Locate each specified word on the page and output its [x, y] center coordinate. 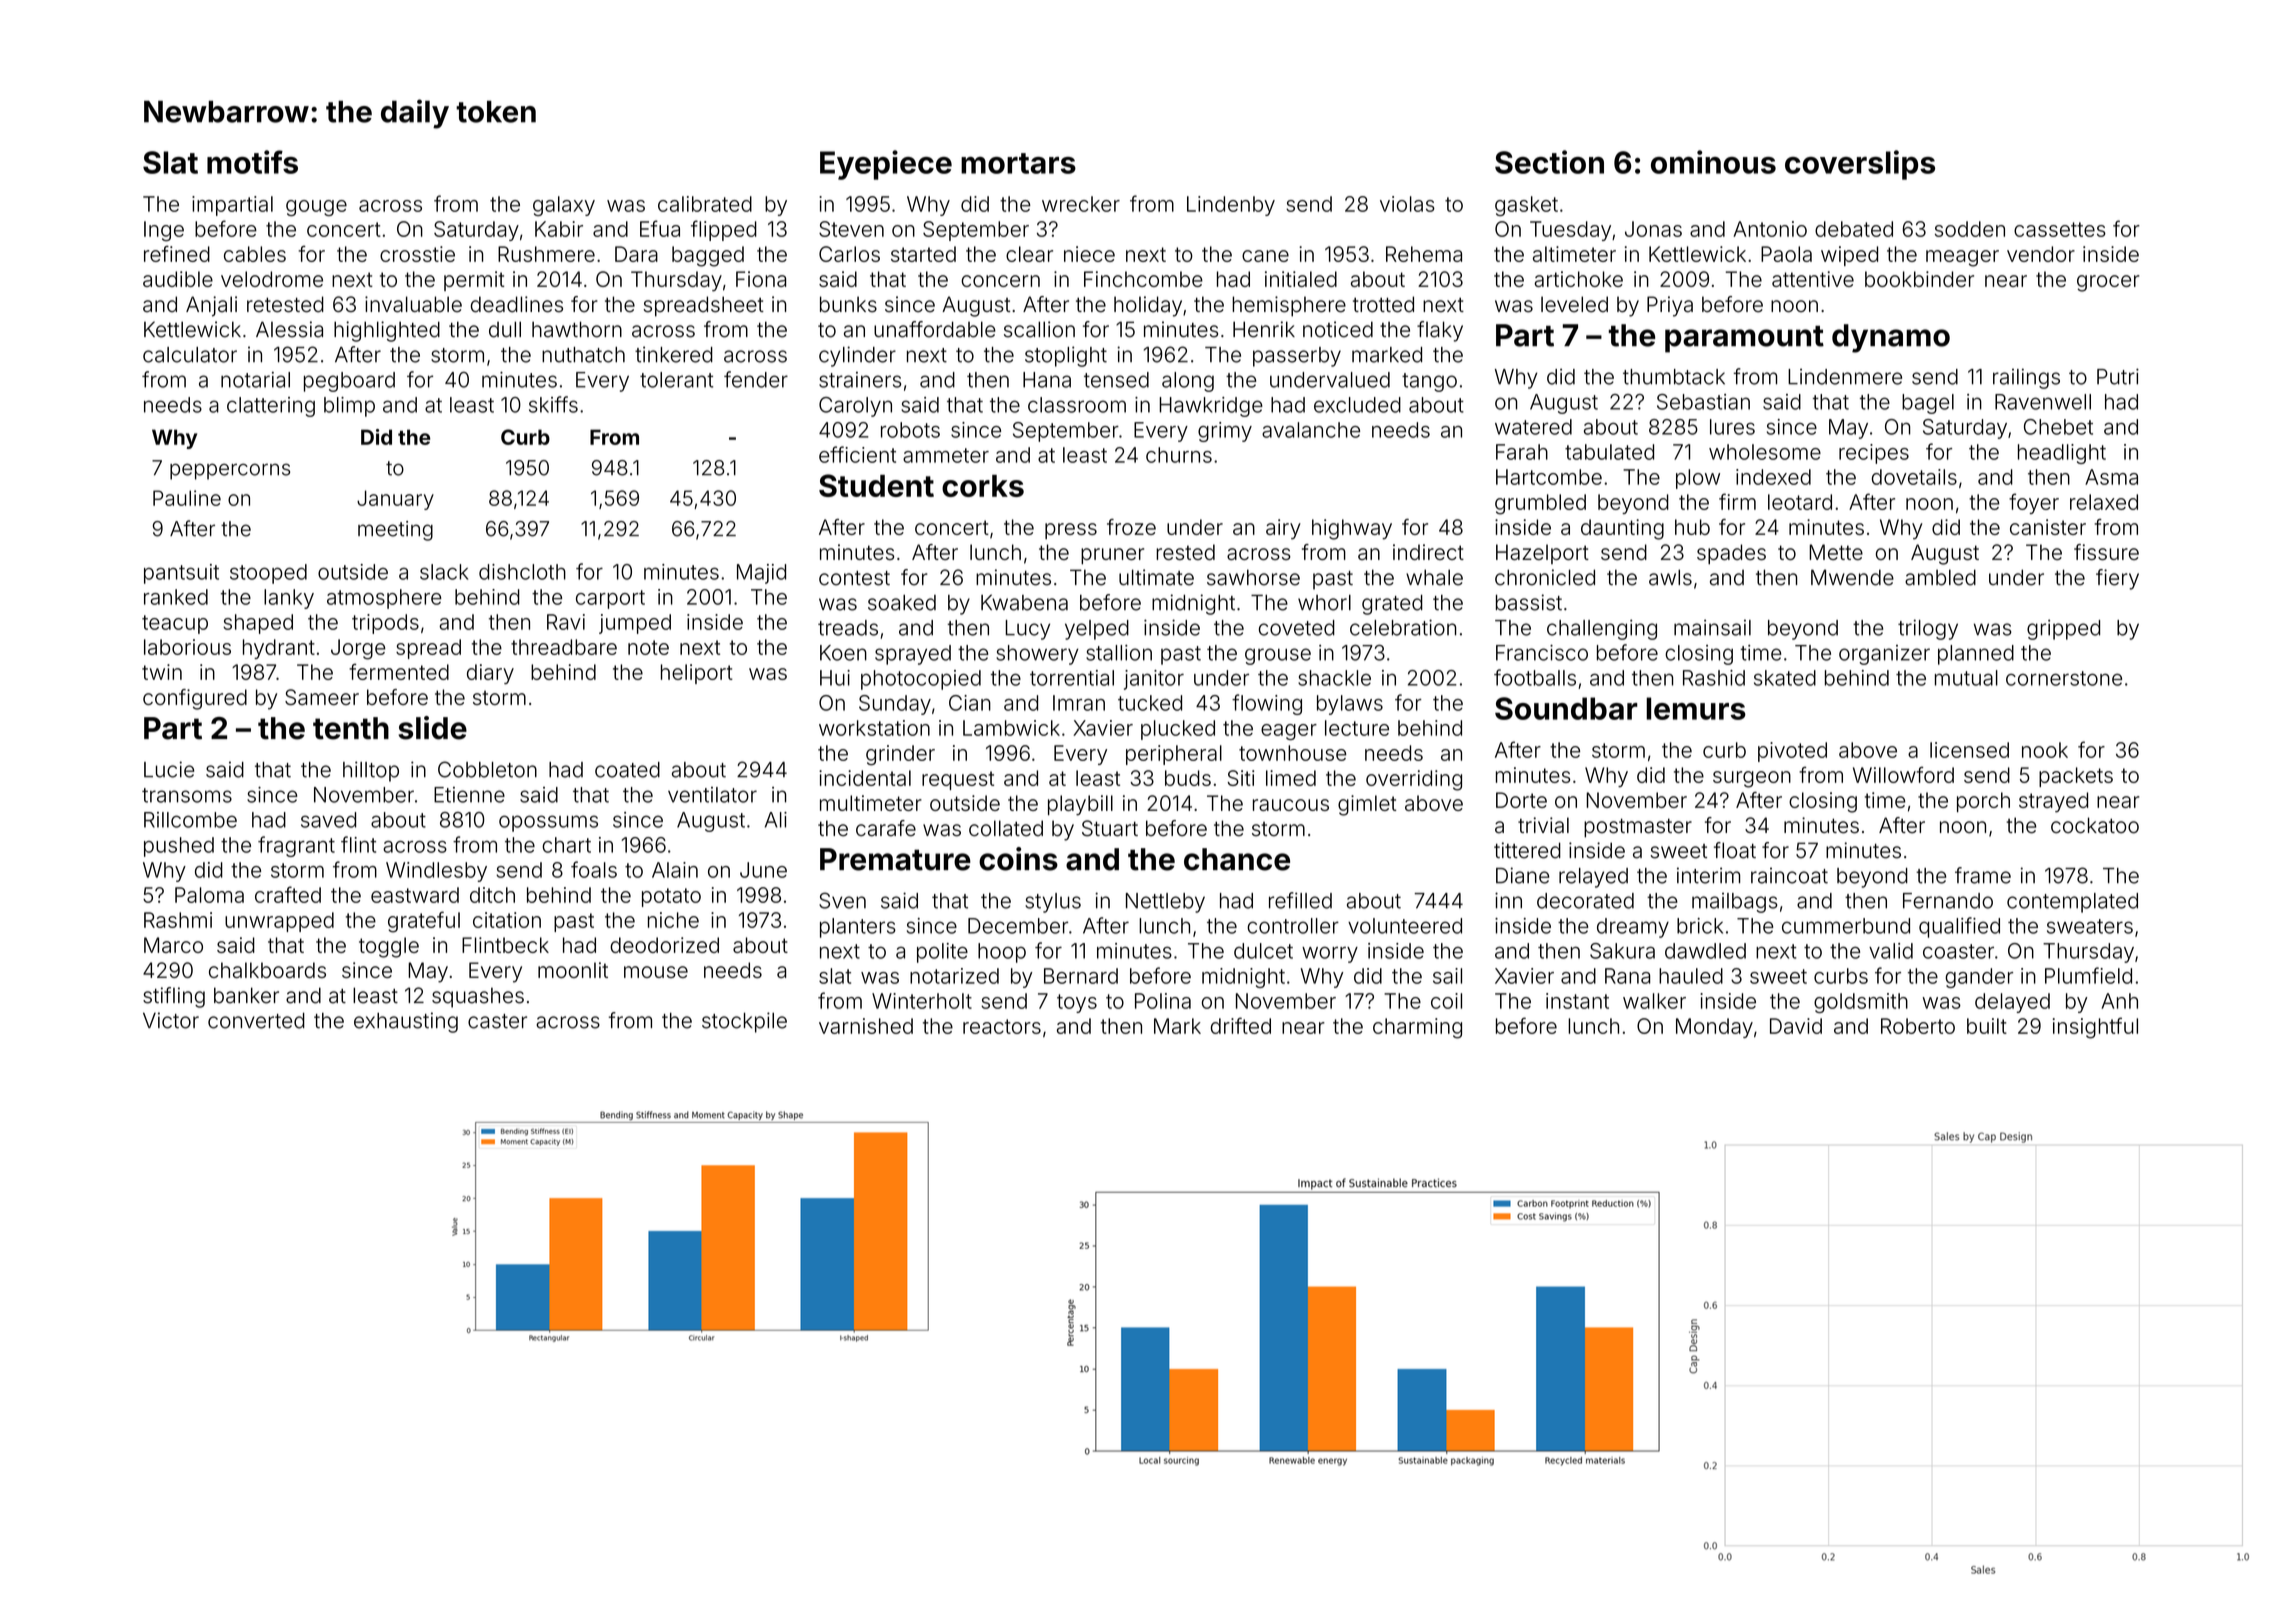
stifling [174, 997]
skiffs [553, 404]
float [1735, 850]
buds [1188, 778]
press [1071, 531]
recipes [1874, 454]
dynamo [1891, 338]
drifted [1241, 1025]
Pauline [187, 498]
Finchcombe [1143, 279]
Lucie [169, 769]
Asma [2111, 477]
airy [1283, 529]
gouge [316, 208]
